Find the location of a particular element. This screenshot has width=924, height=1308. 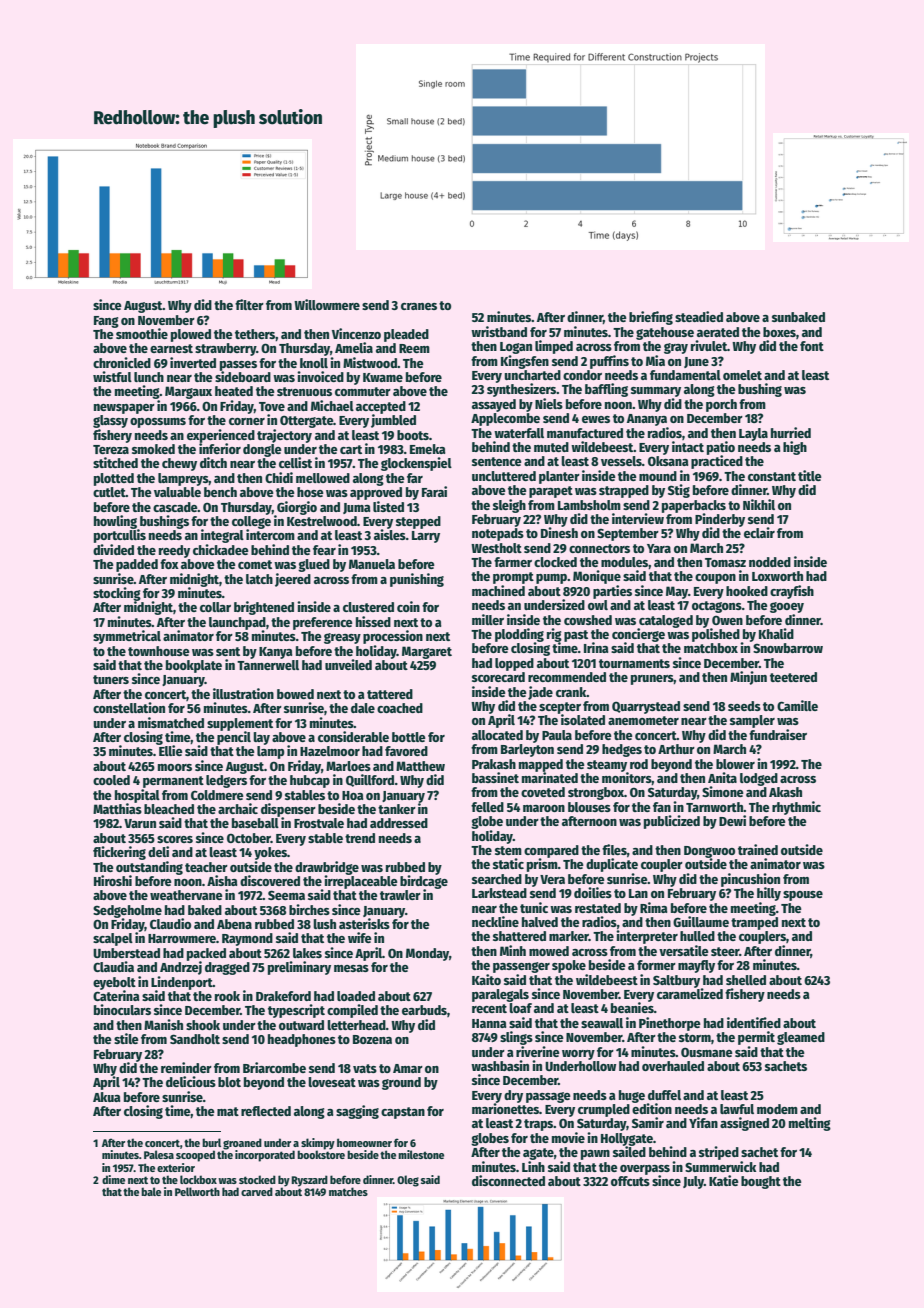

identified is located at coordinates (754, 1022).
